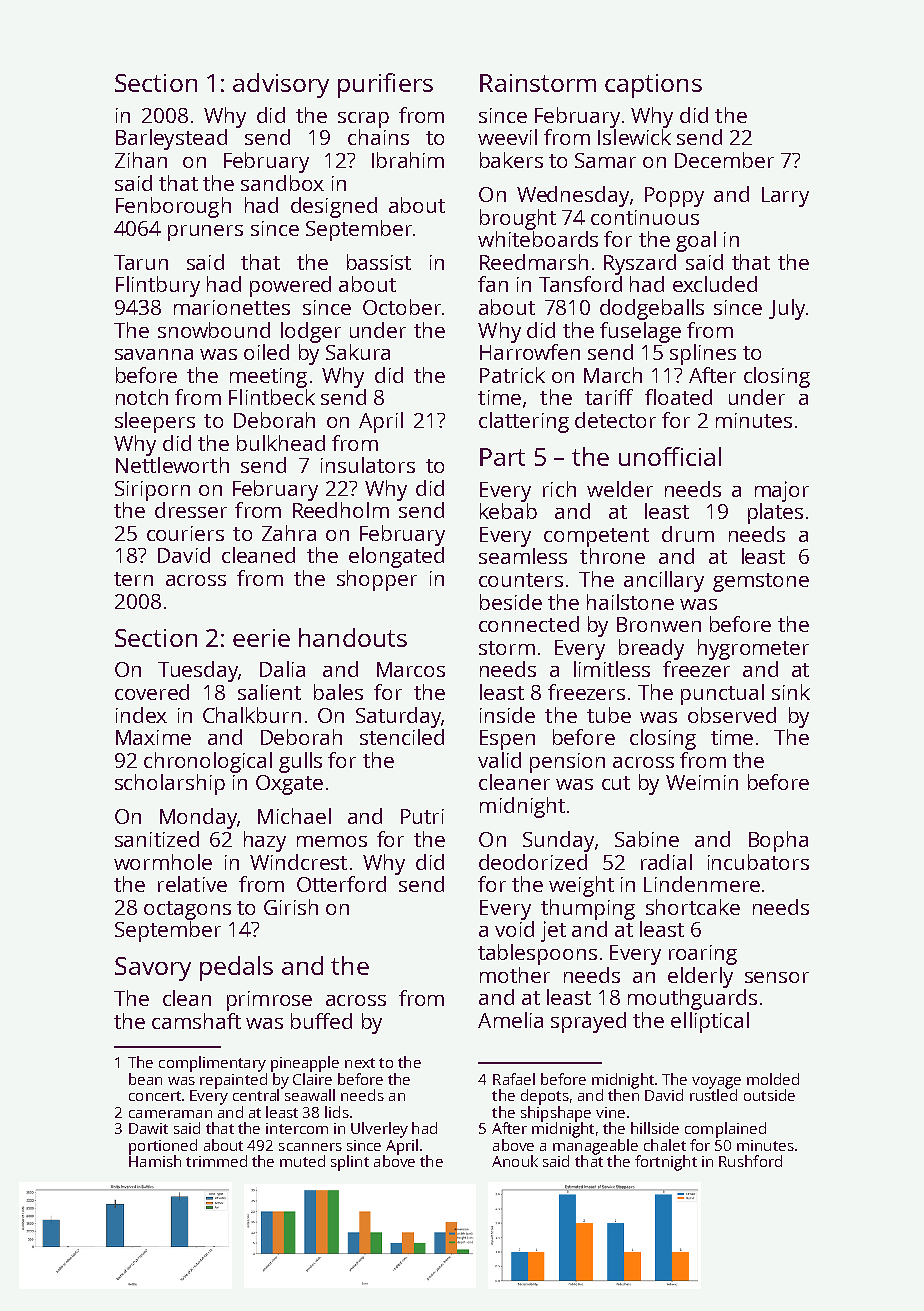 This screenshot has width=924, height=1311. What do you see at coordinates (281, 443) in the screenshot?
I see `bulkhead` at bounding box center [281, 443].
